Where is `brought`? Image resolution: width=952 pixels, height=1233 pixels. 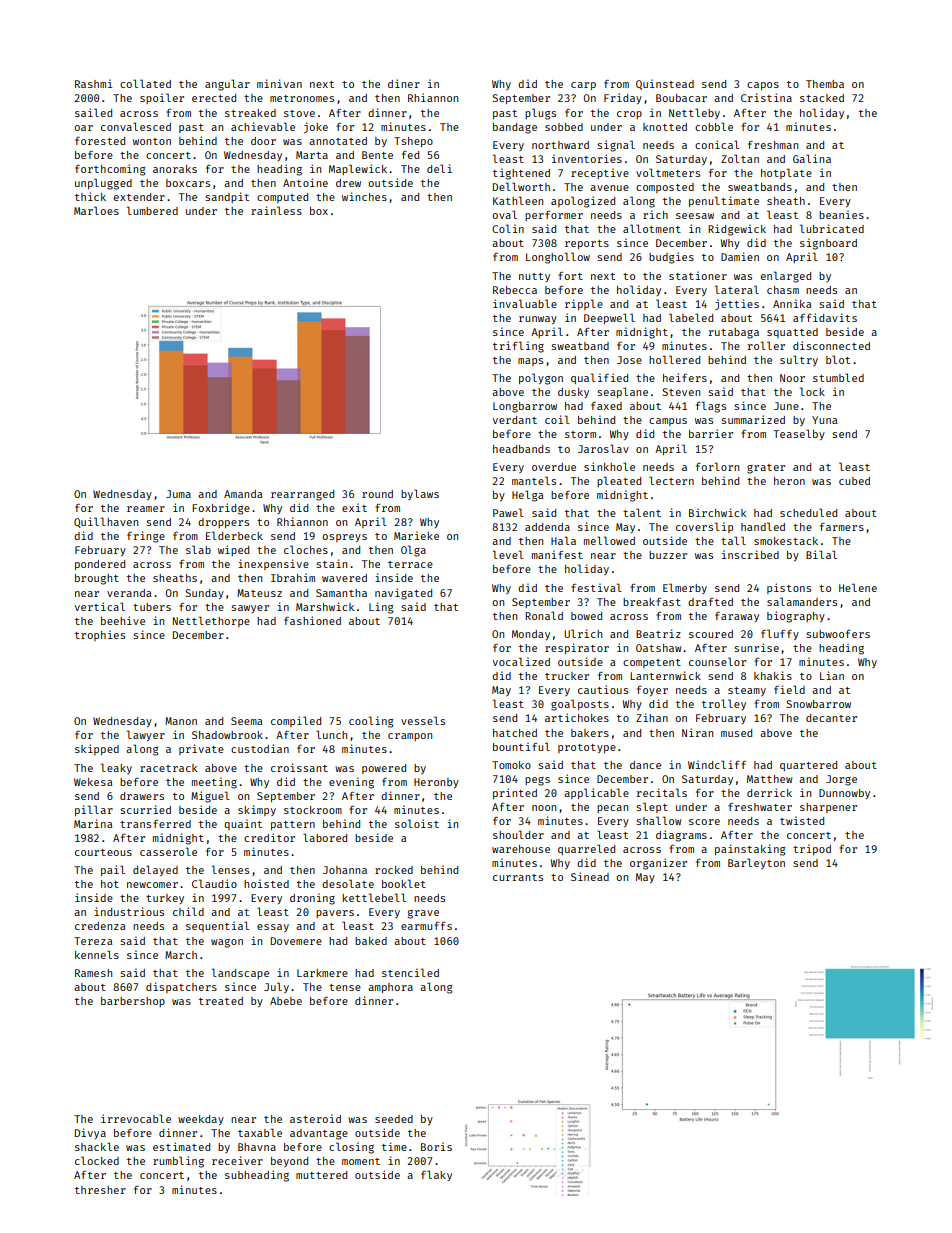 brought is located at coordinates (97, 579).
